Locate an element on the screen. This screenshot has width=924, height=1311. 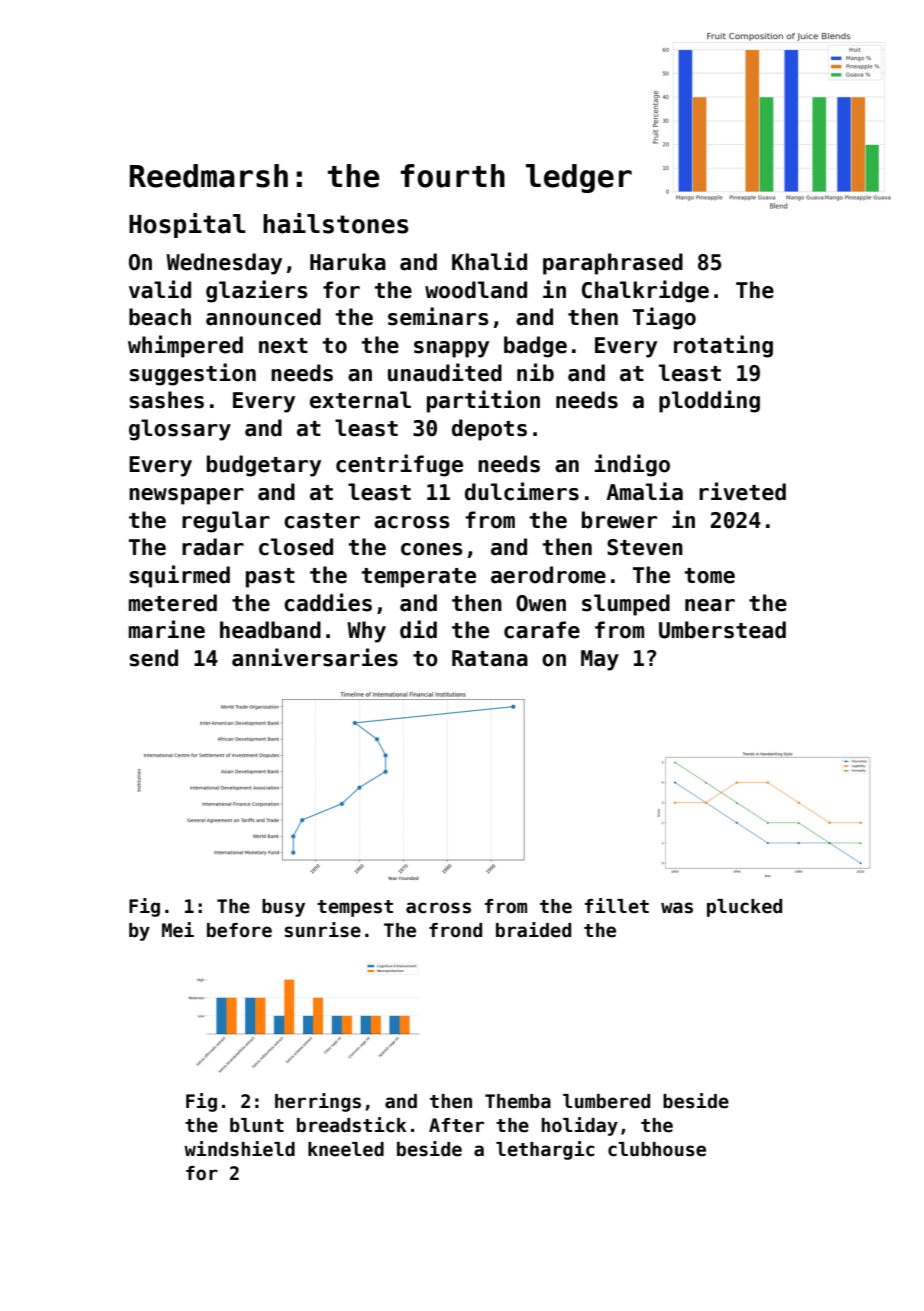
frond is located at coordinates (455, 930).
